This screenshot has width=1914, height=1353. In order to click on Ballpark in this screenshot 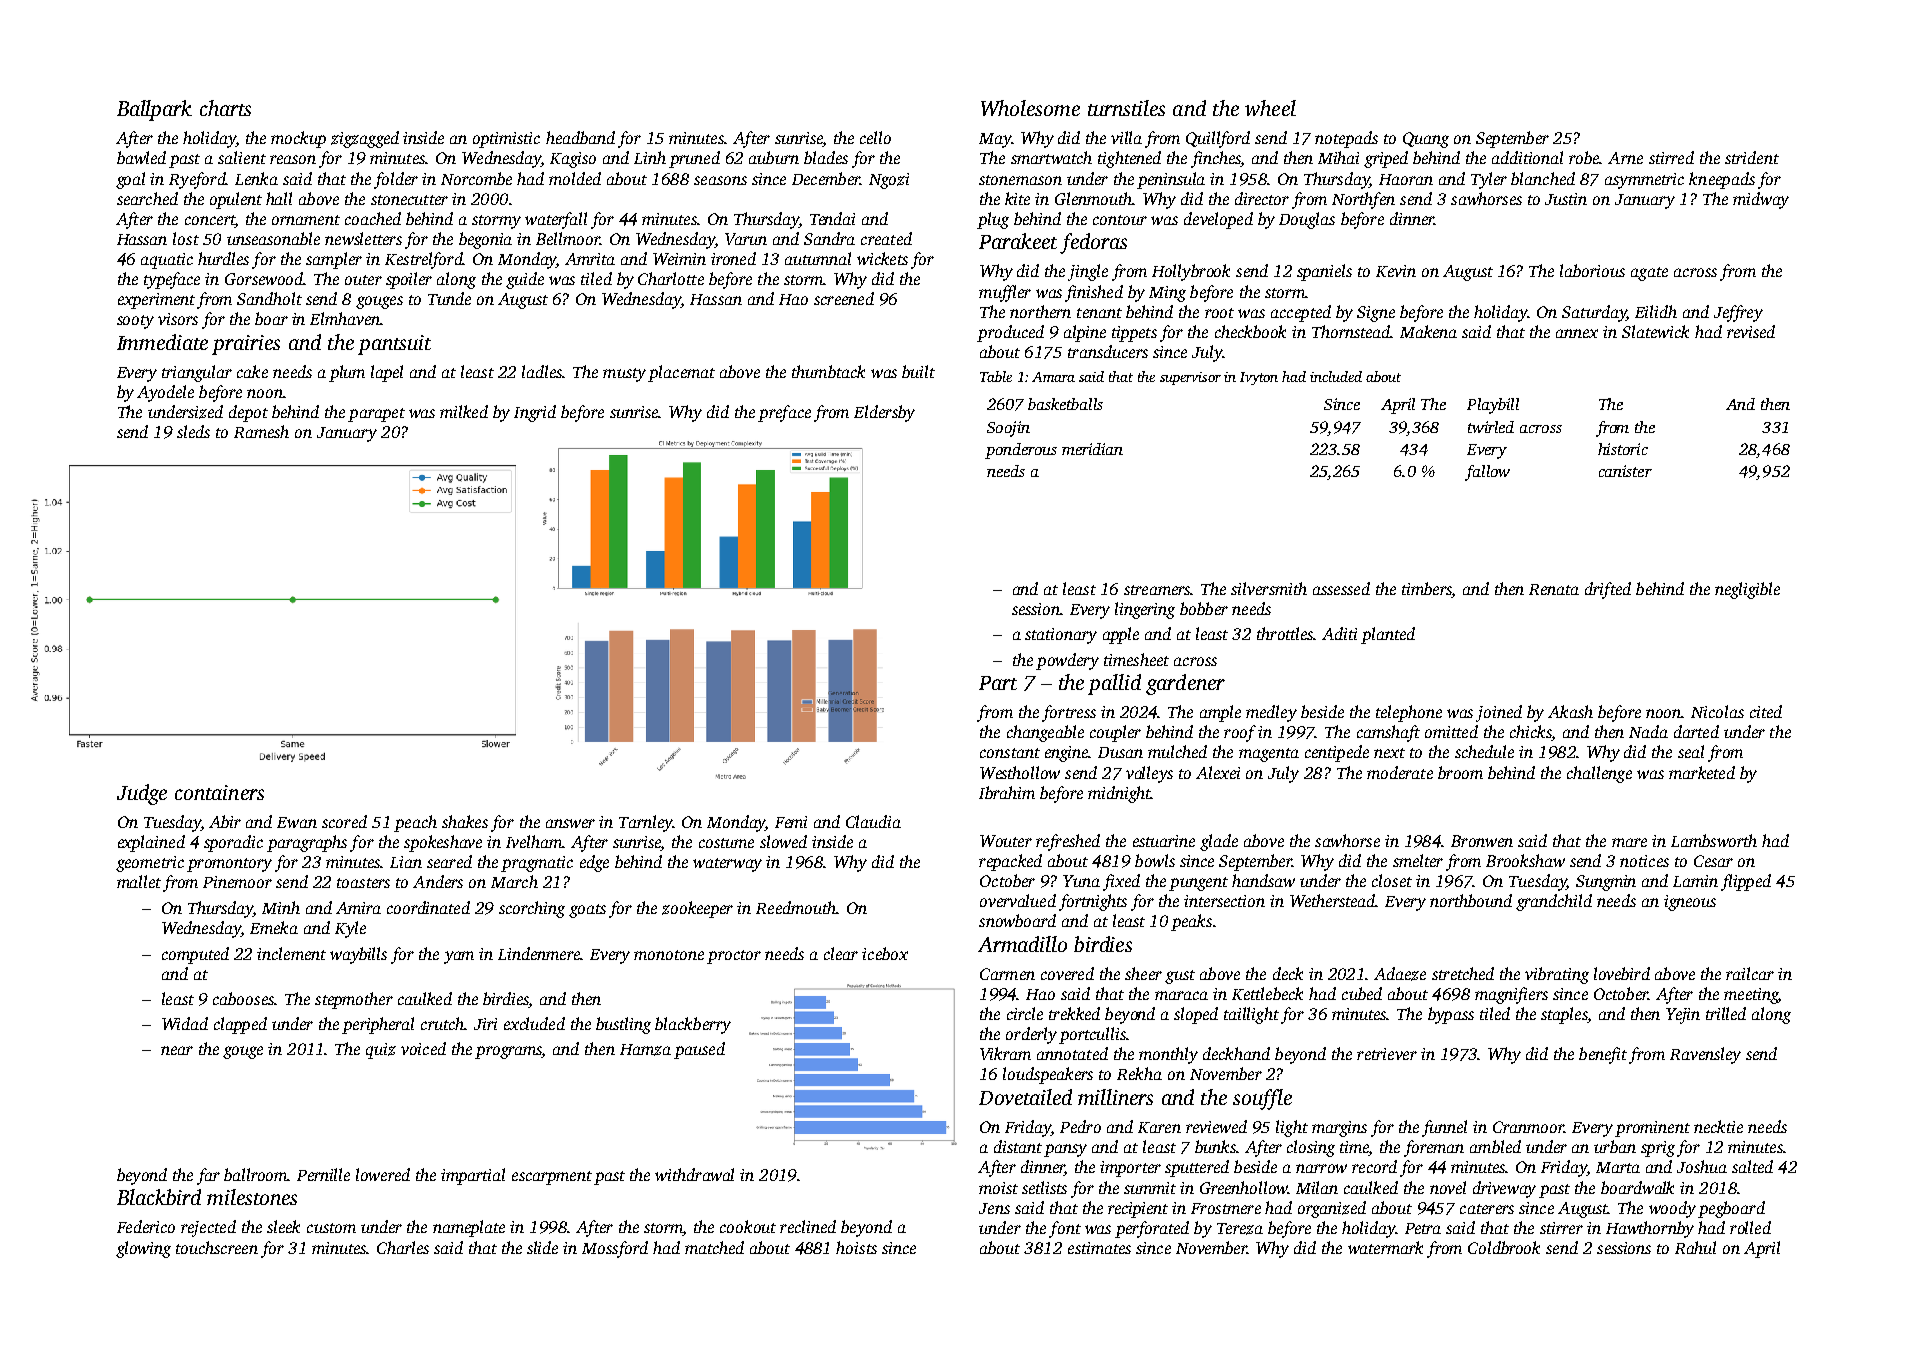, I will do `click(154, 110)`.
